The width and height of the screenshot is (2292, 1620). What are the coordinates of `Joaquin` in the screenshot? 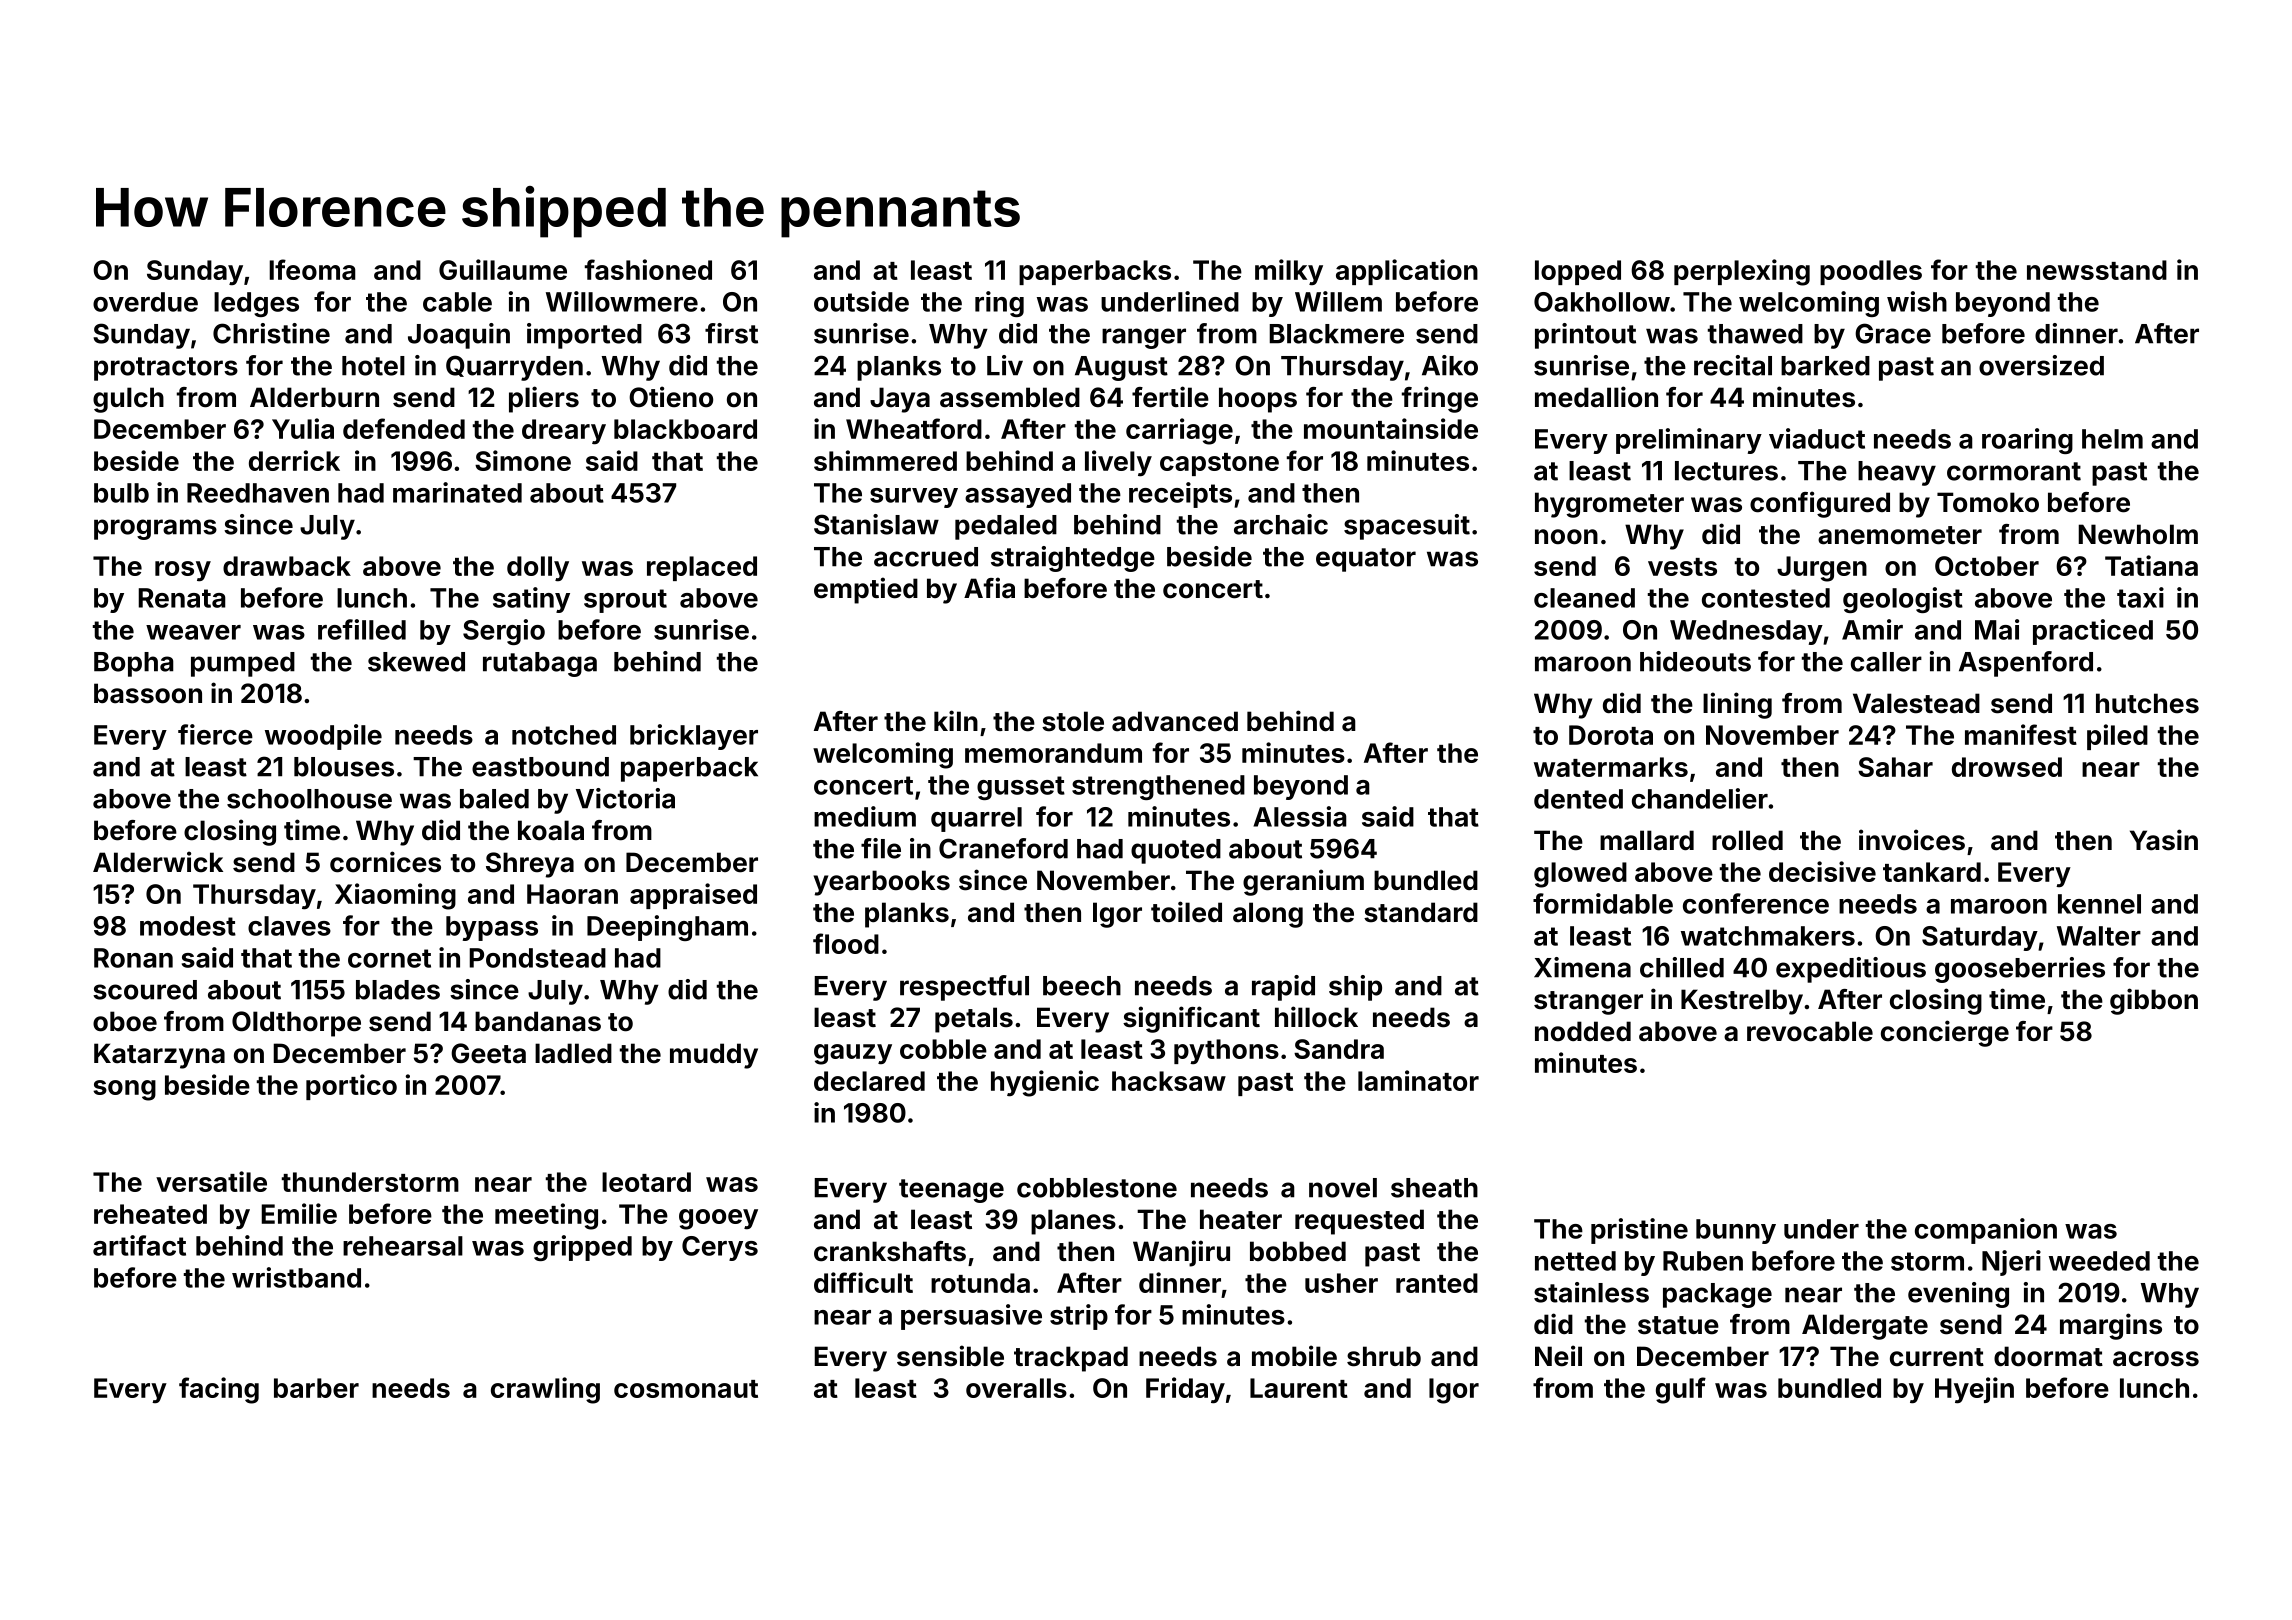 It's located at (459, 336).
